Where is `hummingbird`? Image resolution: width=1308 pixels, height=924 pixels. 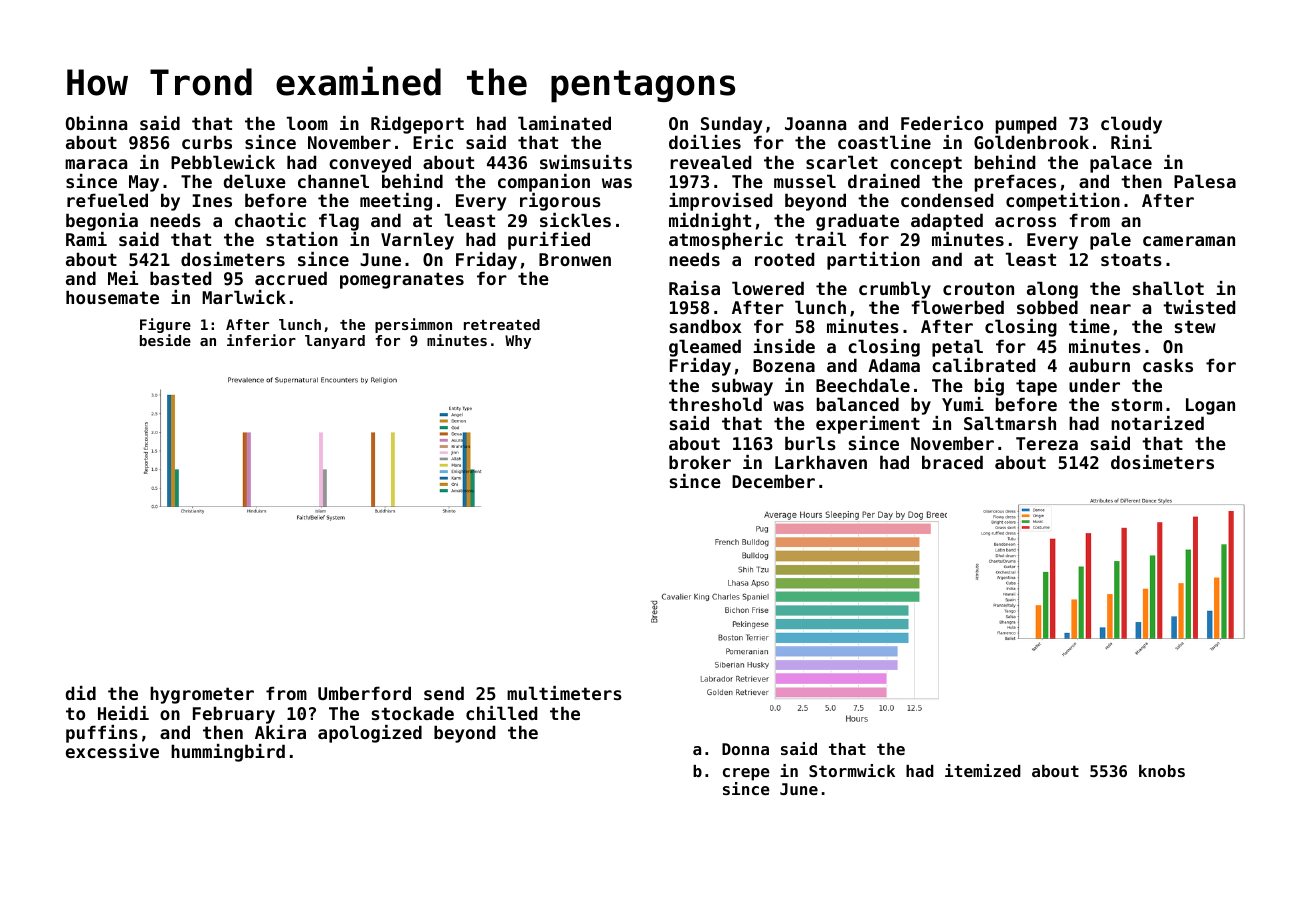 hummingbird is located at coordinates (228, 753).
